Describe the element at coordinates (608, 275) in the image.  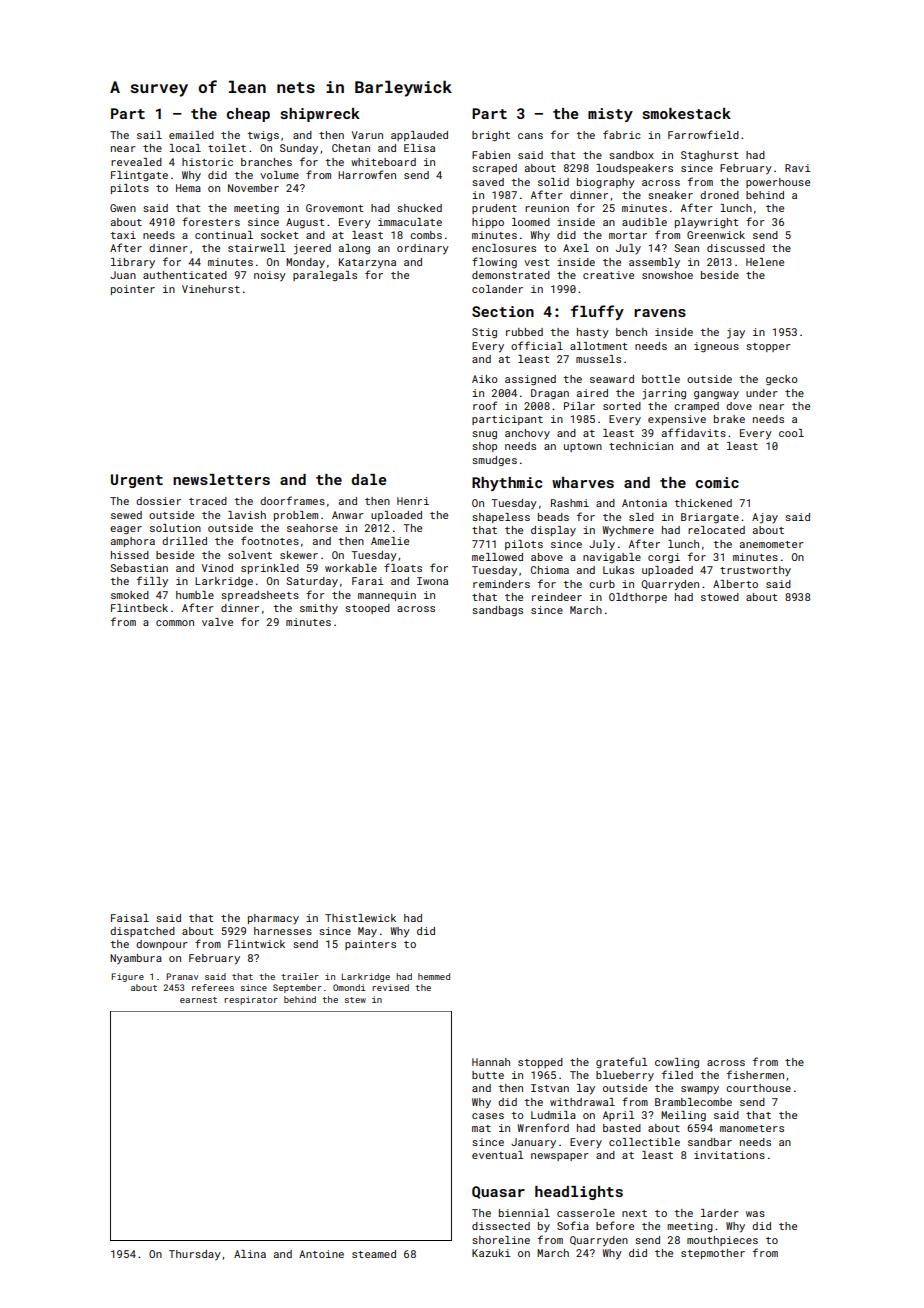
I see `creative` at that location.
